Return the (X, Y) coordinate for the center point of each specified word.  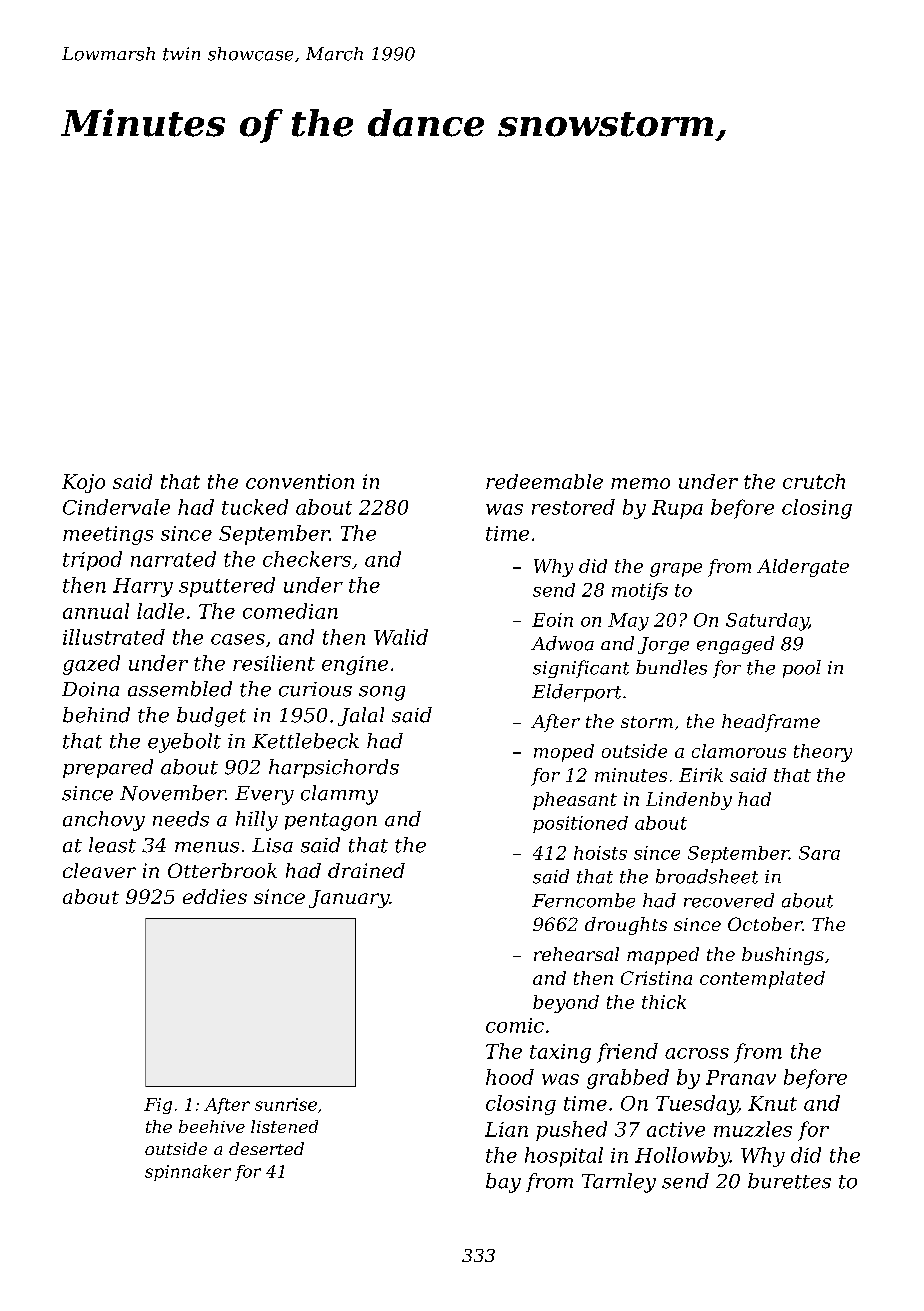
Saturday (767, 622)
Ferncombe (583, 900)
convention (300, 481)
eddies (215, 896)
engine (355, 665)
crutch (814, 481)
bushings (783, 956)
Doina (90, 689)
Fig (158, 1106)
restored (573, 507)
